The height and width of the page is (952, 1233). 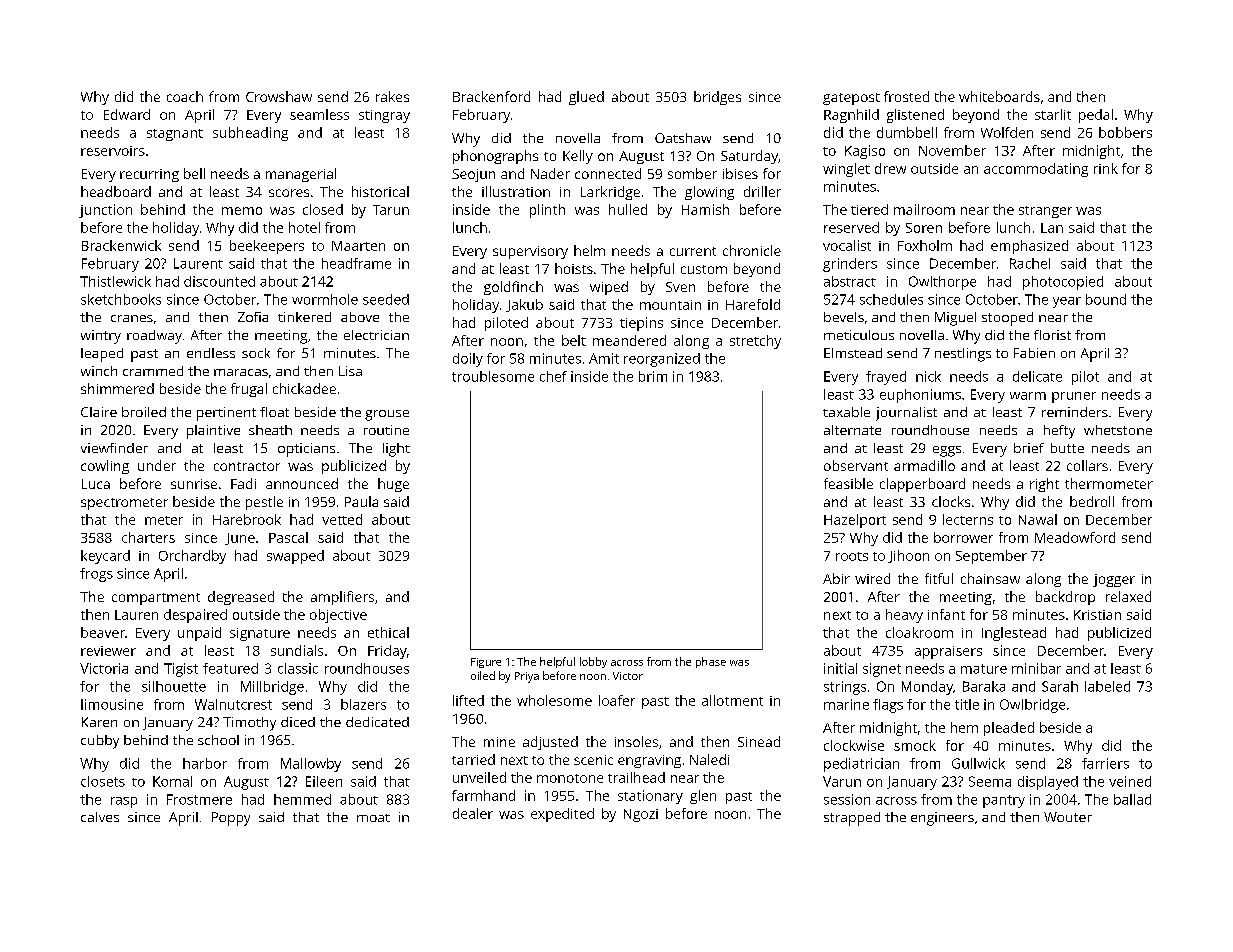 I want to click on Wolfden, so click(x=1007, y=132).
